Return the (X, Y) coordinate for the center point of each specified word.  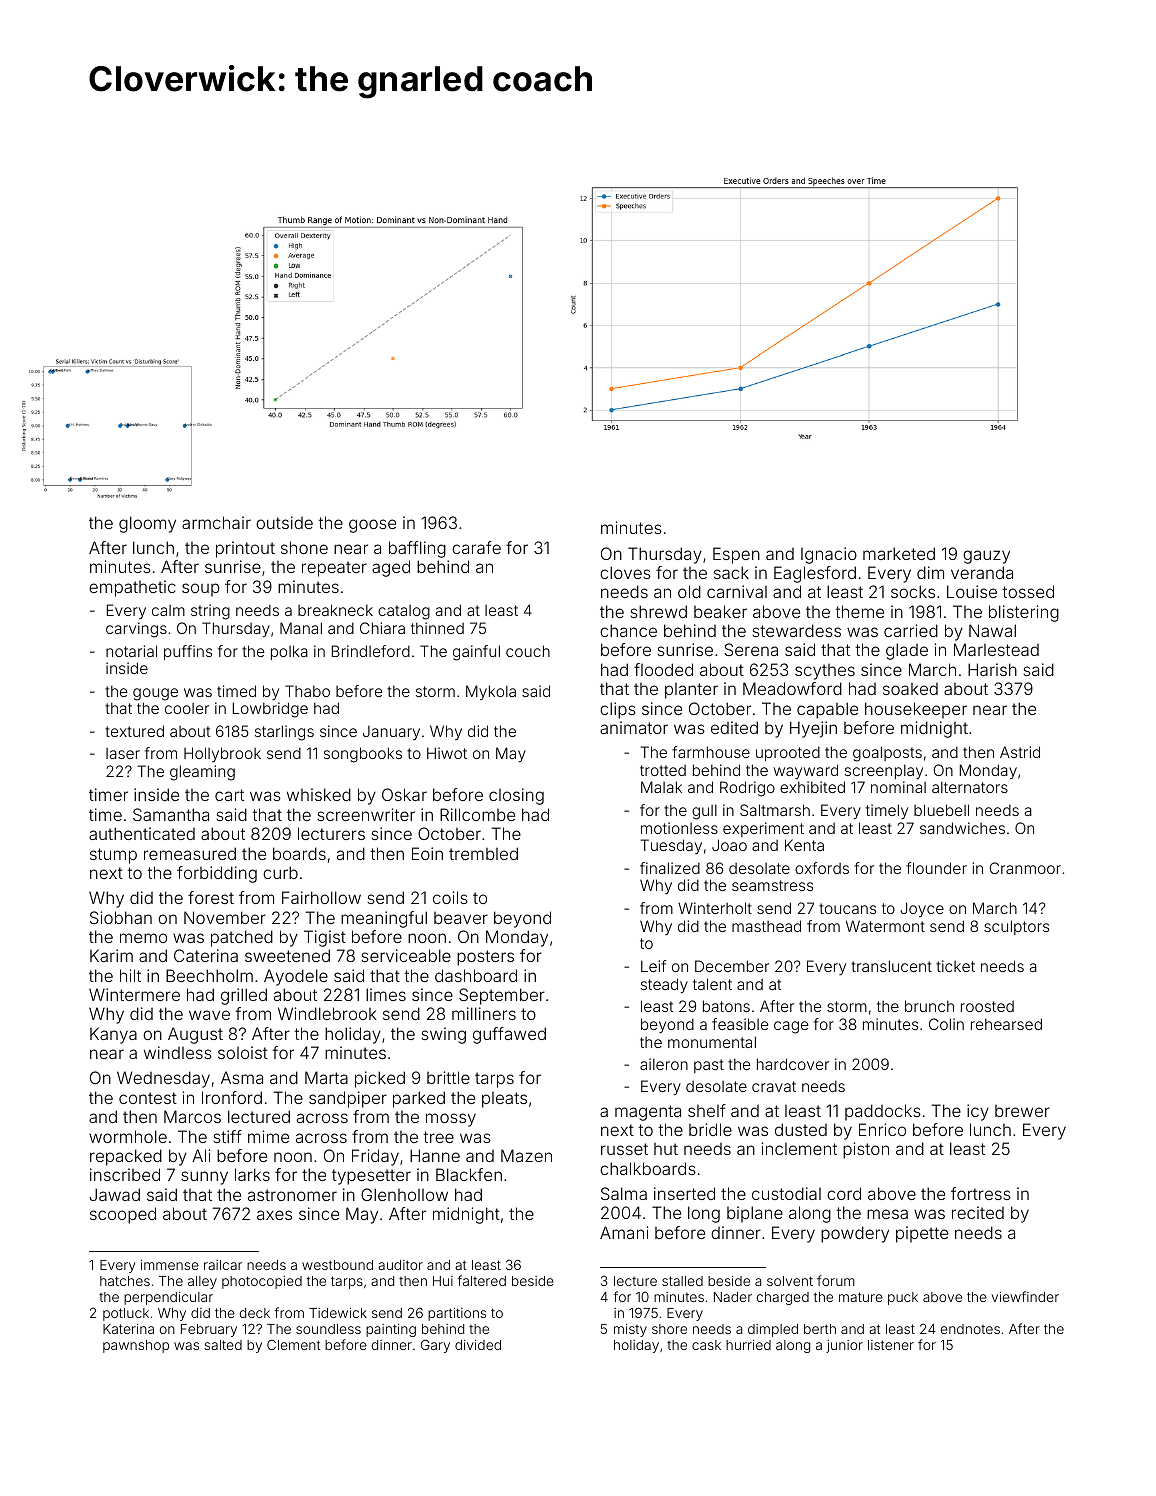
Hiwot (447, 753)
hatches (125, 1281)
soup (201, 590)
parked (419, 1099)
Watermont (885, 926)
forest (211, 897)
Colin (946, 1024)
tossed (1028, 591)
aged (391, 568)
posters (485, 958)
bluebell (941, 810)
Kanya (113, 1035)
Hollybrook (222, 754)
